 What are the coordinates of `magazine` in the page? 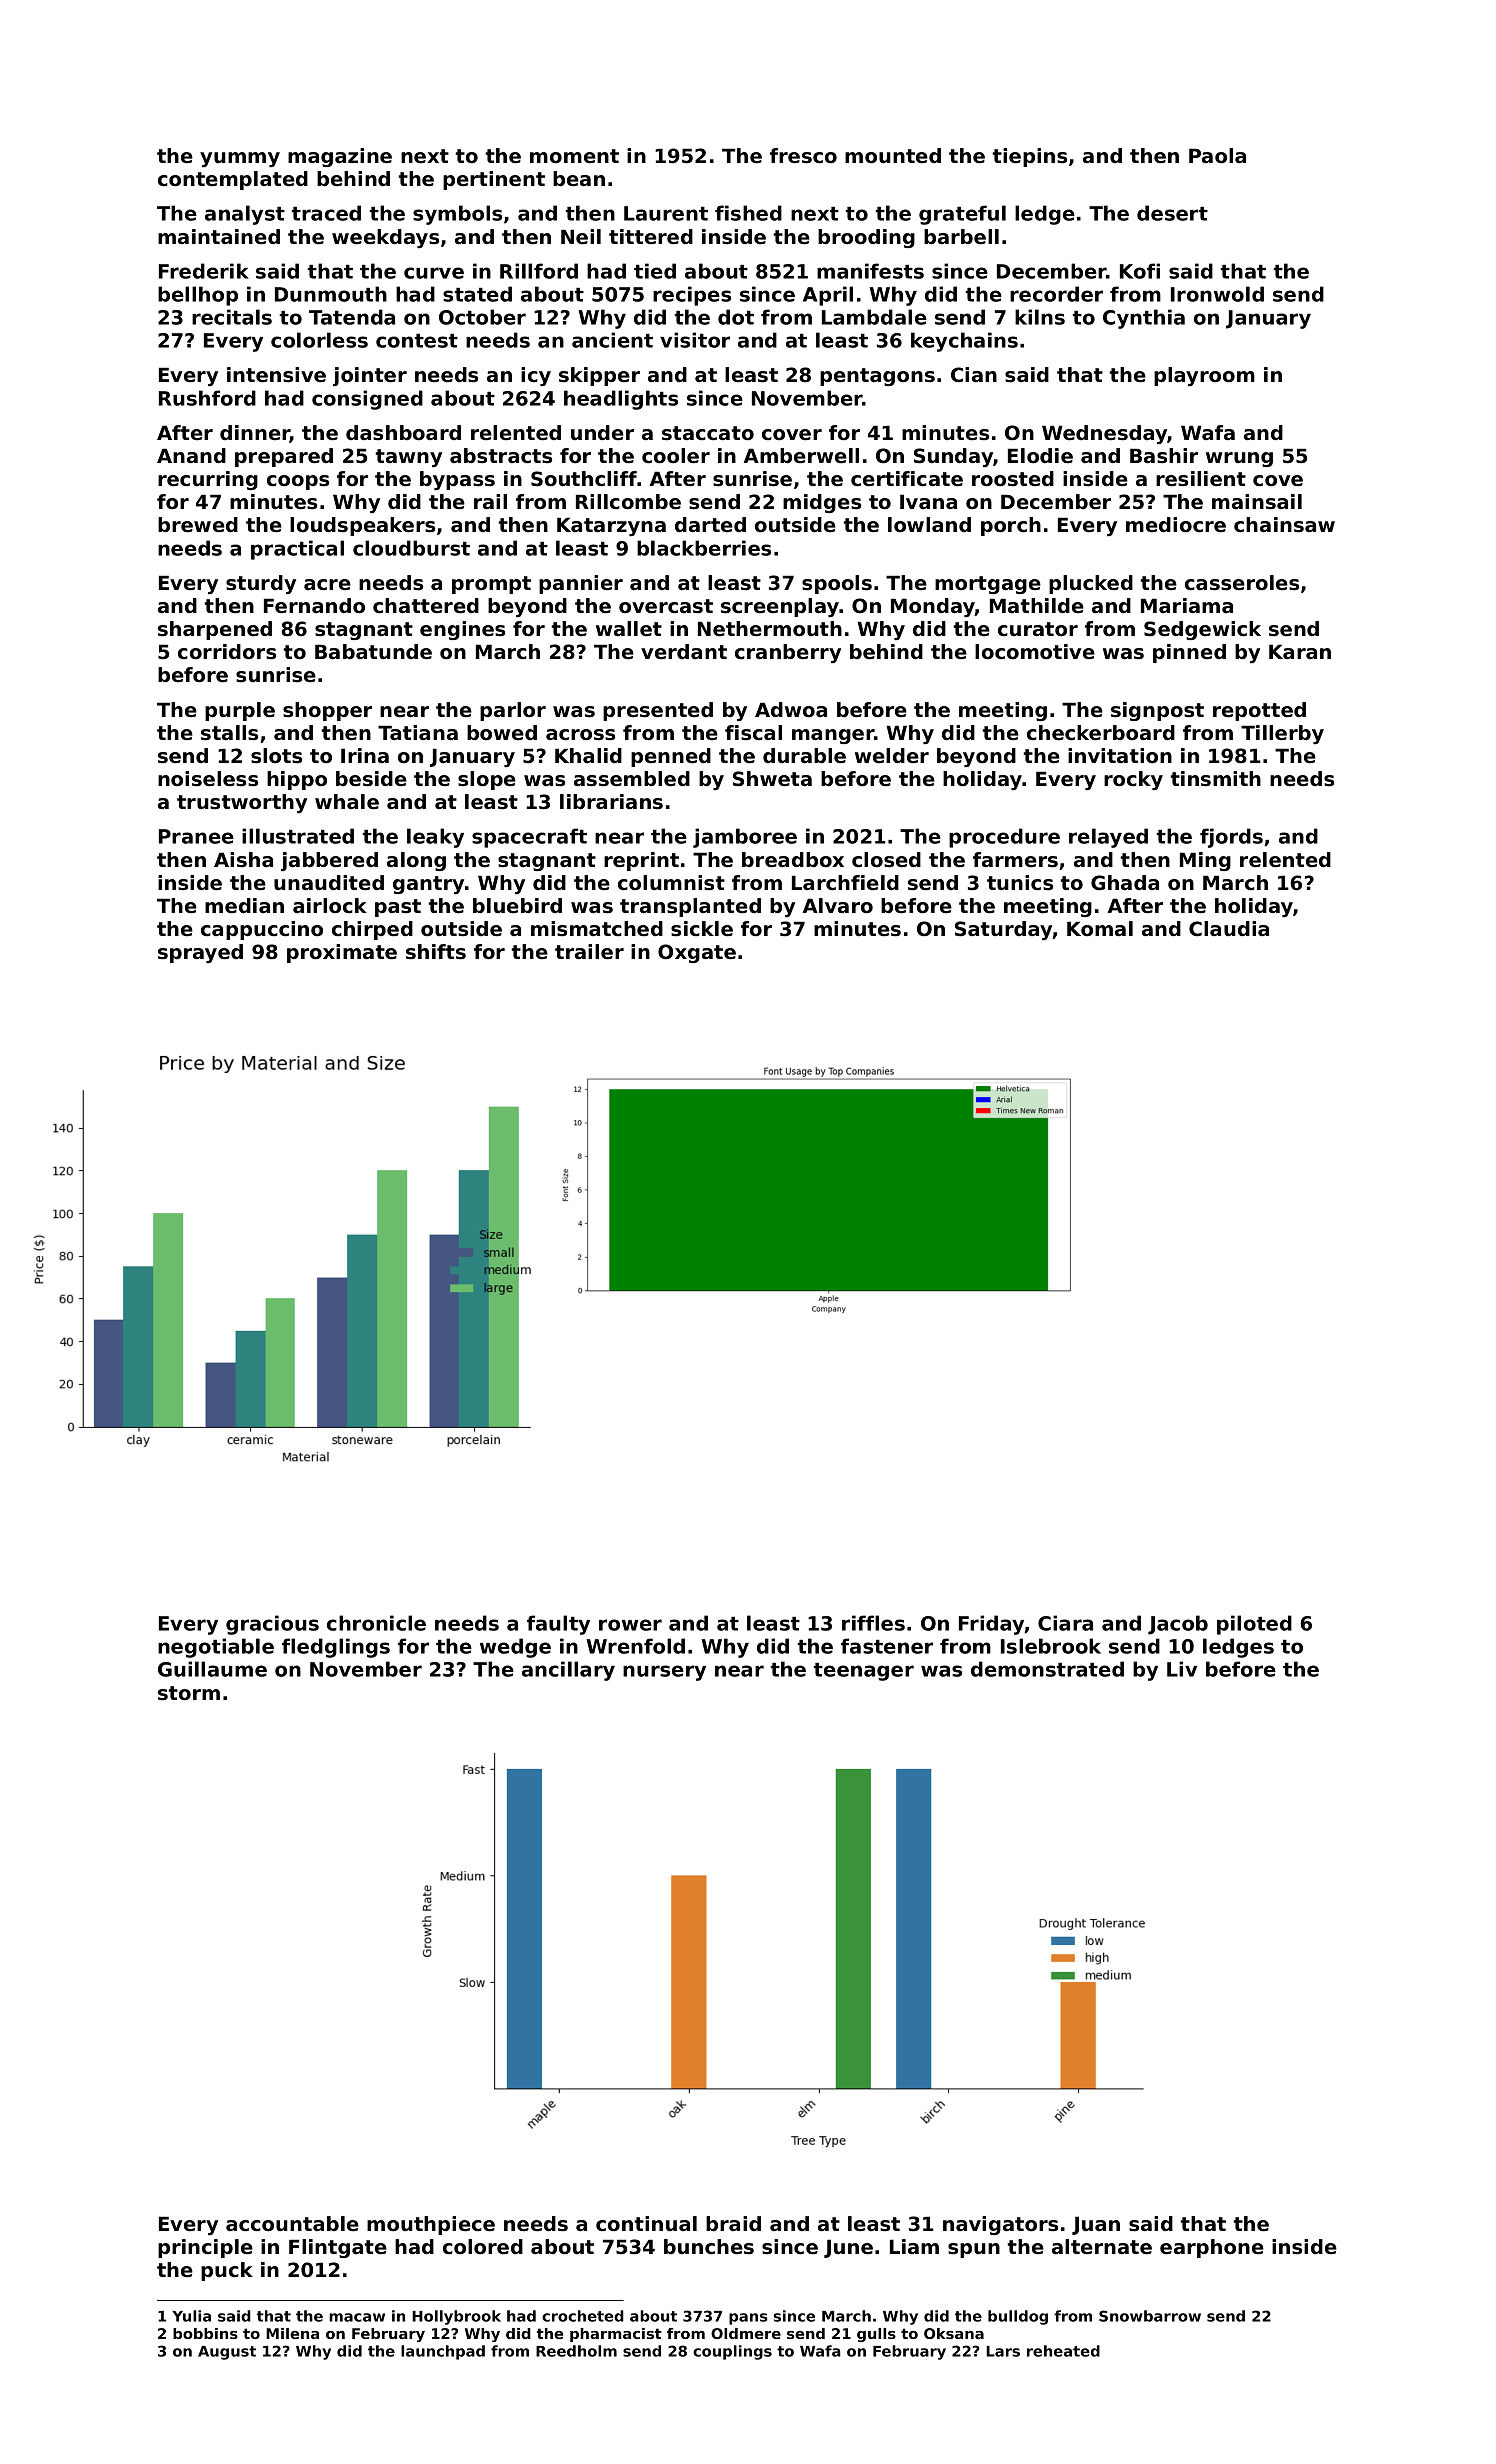 It's located at (340, 157).
